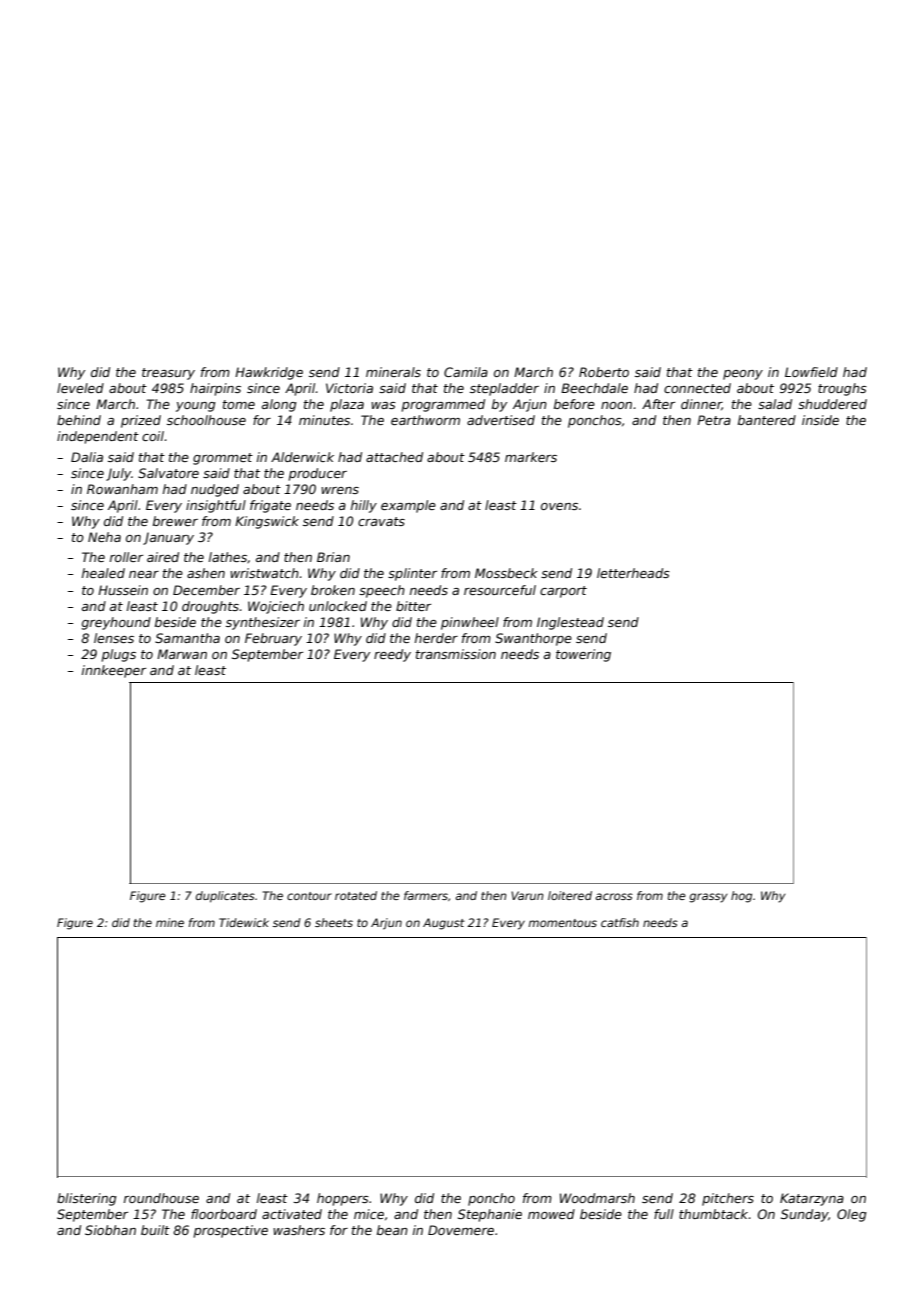  I want to click on Marwan, so click(182, 654).
